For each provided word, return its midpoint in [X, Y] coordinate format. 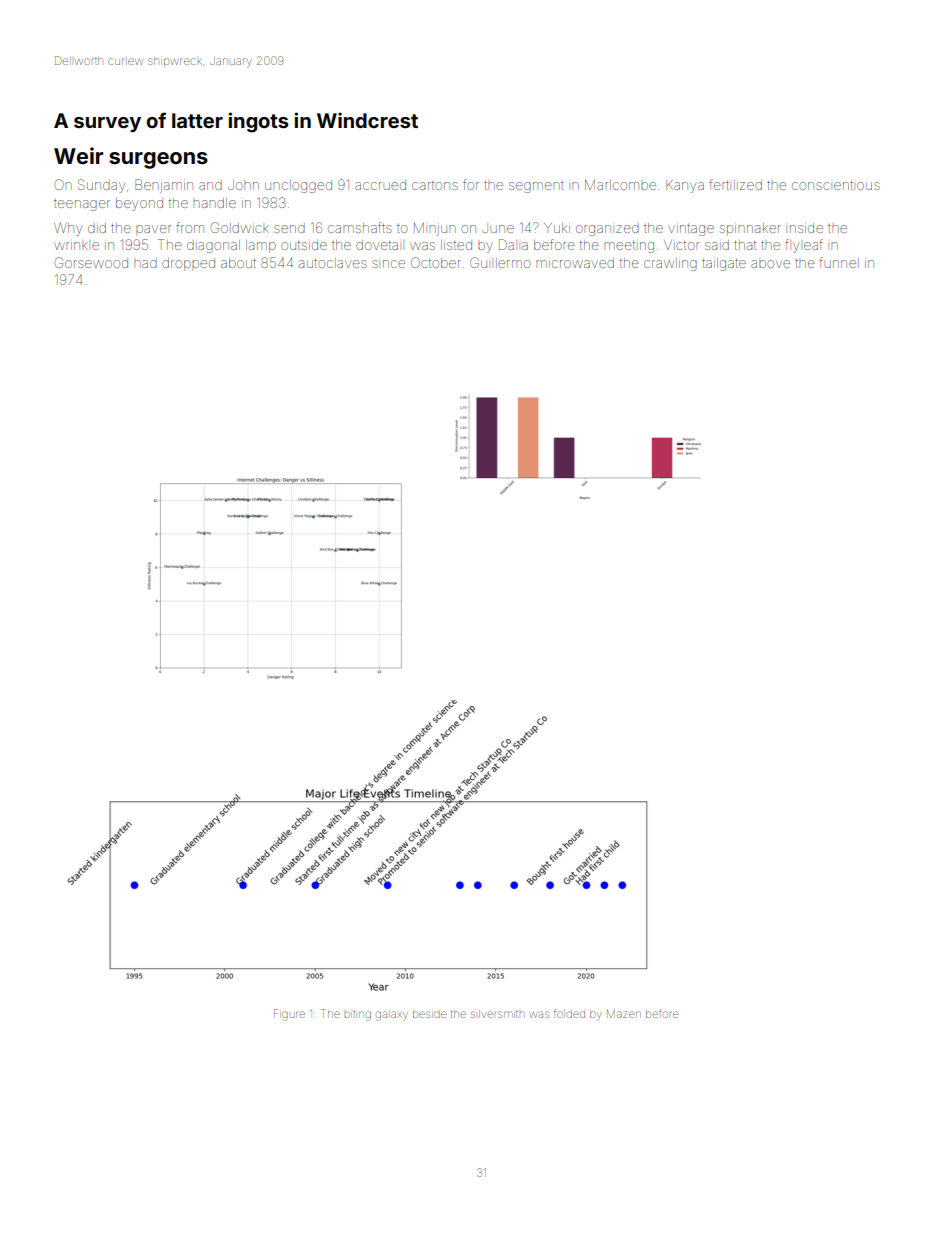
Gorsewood [91, 262]
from [190, 227]
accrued [380, 185]
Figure [289, 1015]
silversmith [497, 1014]
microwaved [575, 263]
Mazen [624, 1014]
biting [358, 1016]
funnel [839, 262]
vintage [691, 230]
